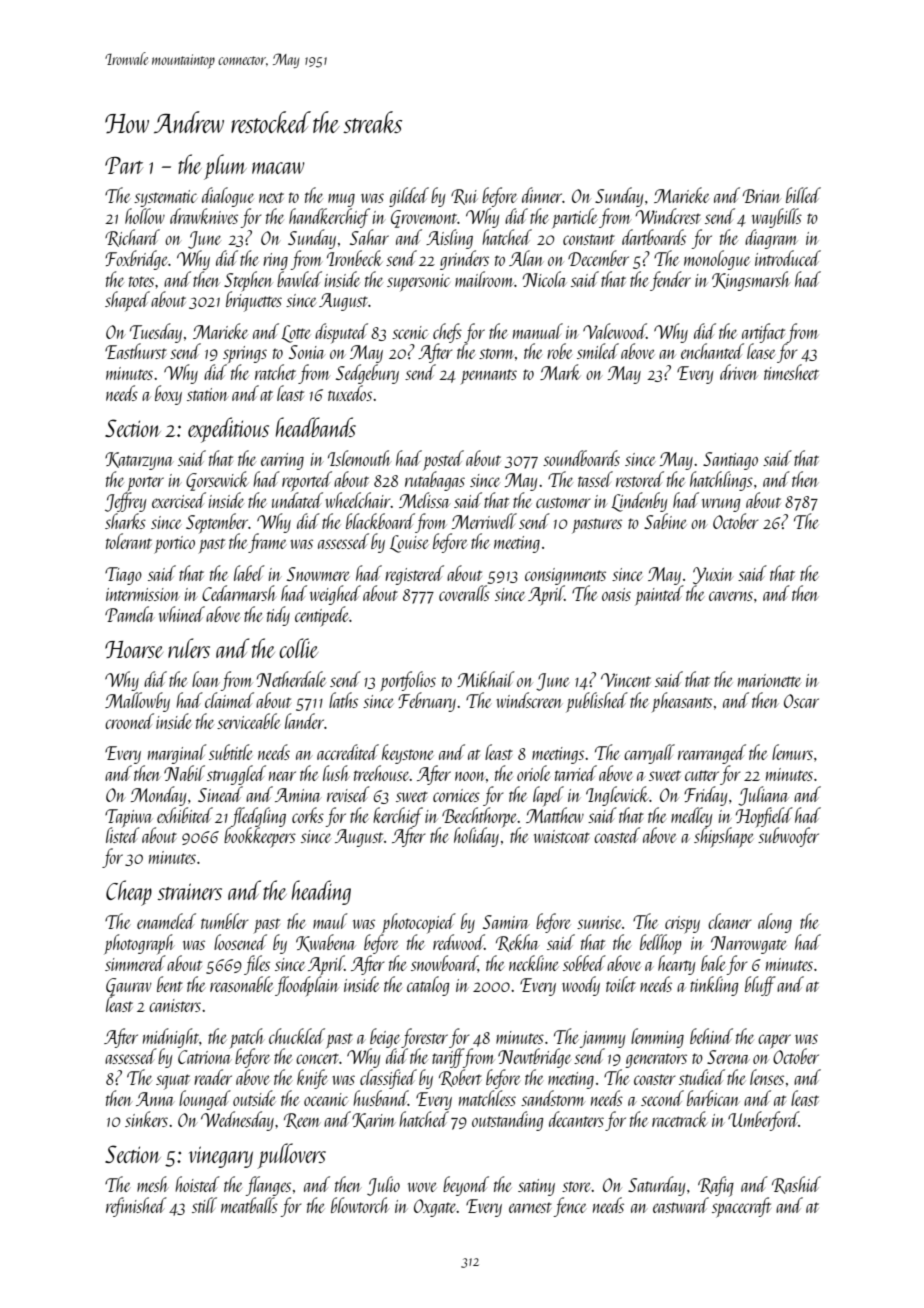  What do you see at coordinates (691, 817) in the document?
I see `medley` at bounding box center [691, 817].
